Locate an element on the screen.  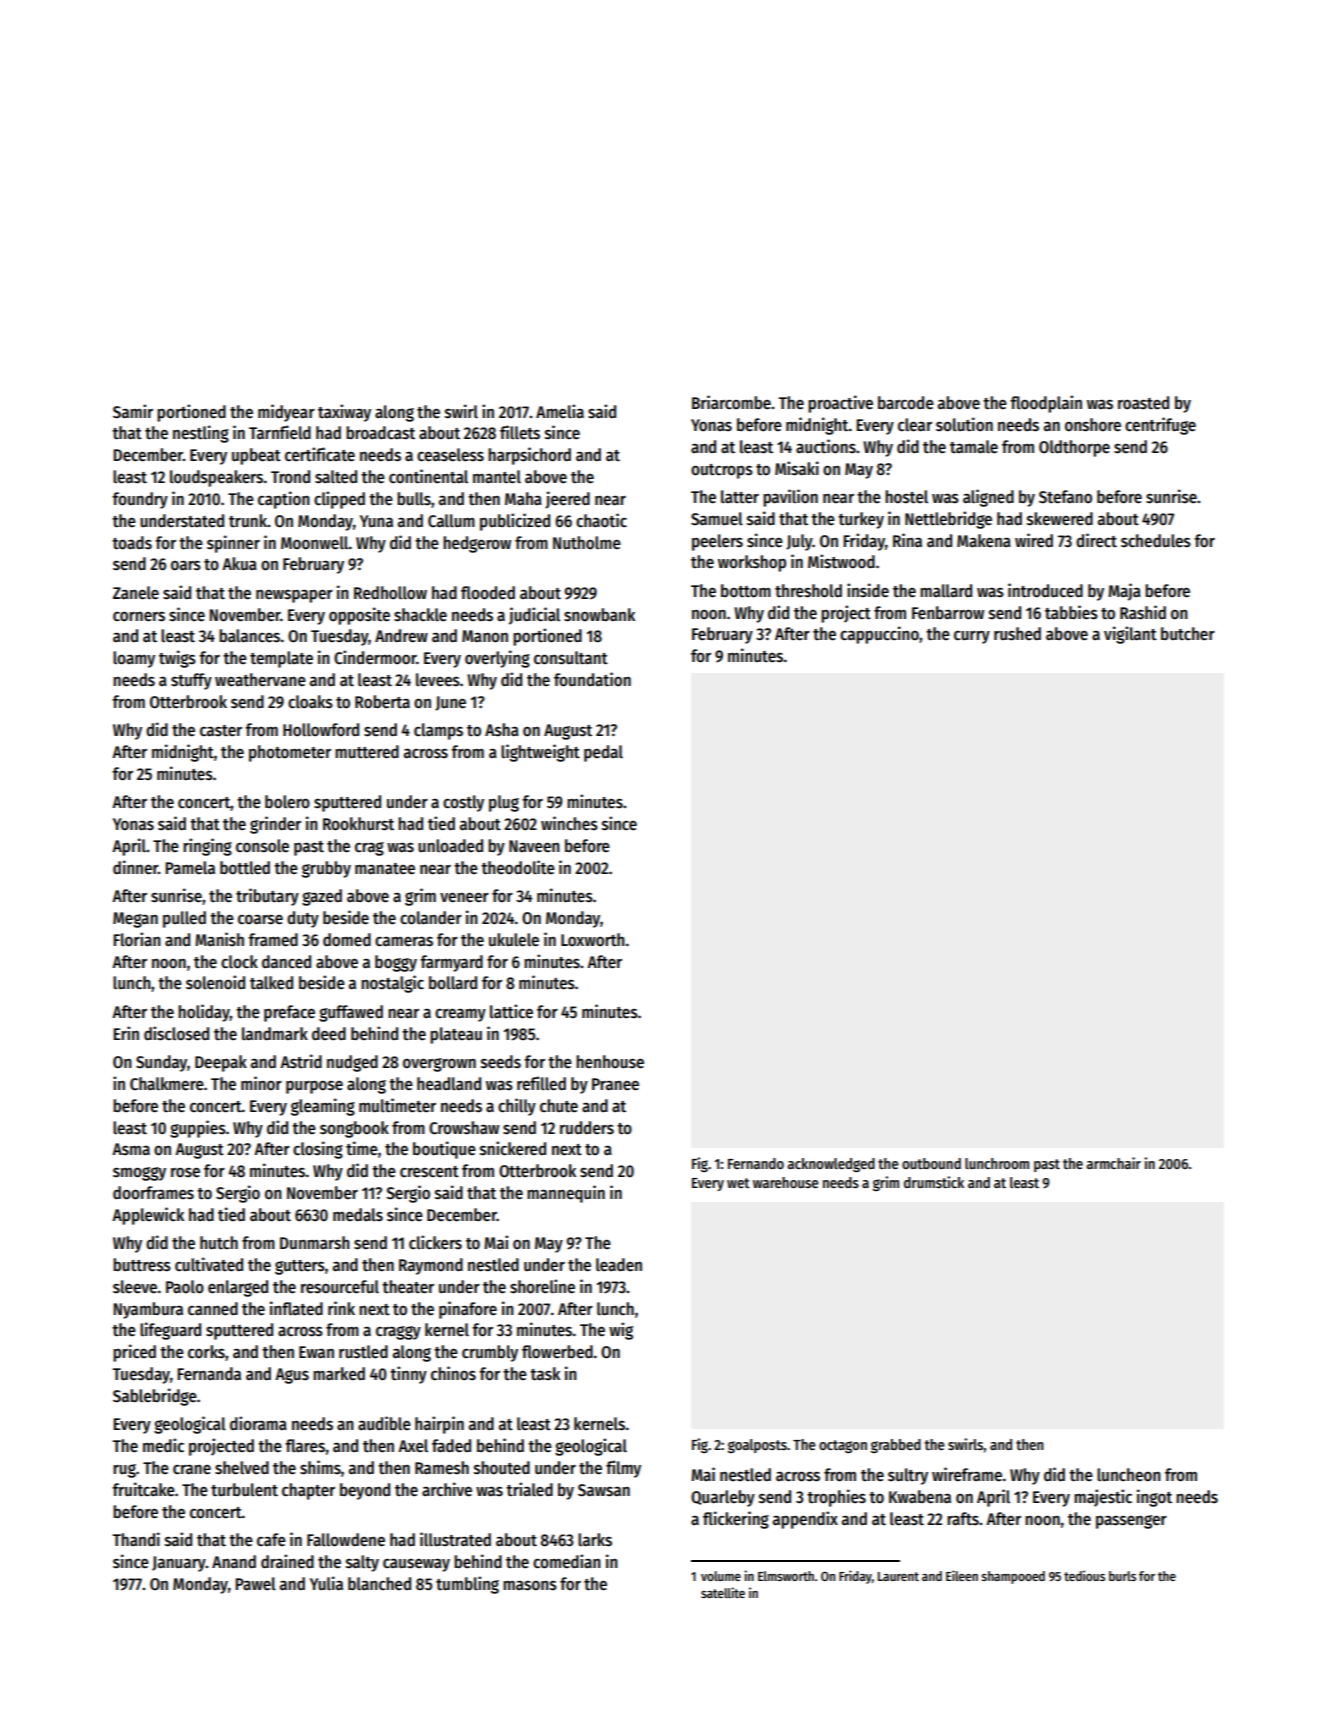
Sunday is located at coordinates (161, 1063).
